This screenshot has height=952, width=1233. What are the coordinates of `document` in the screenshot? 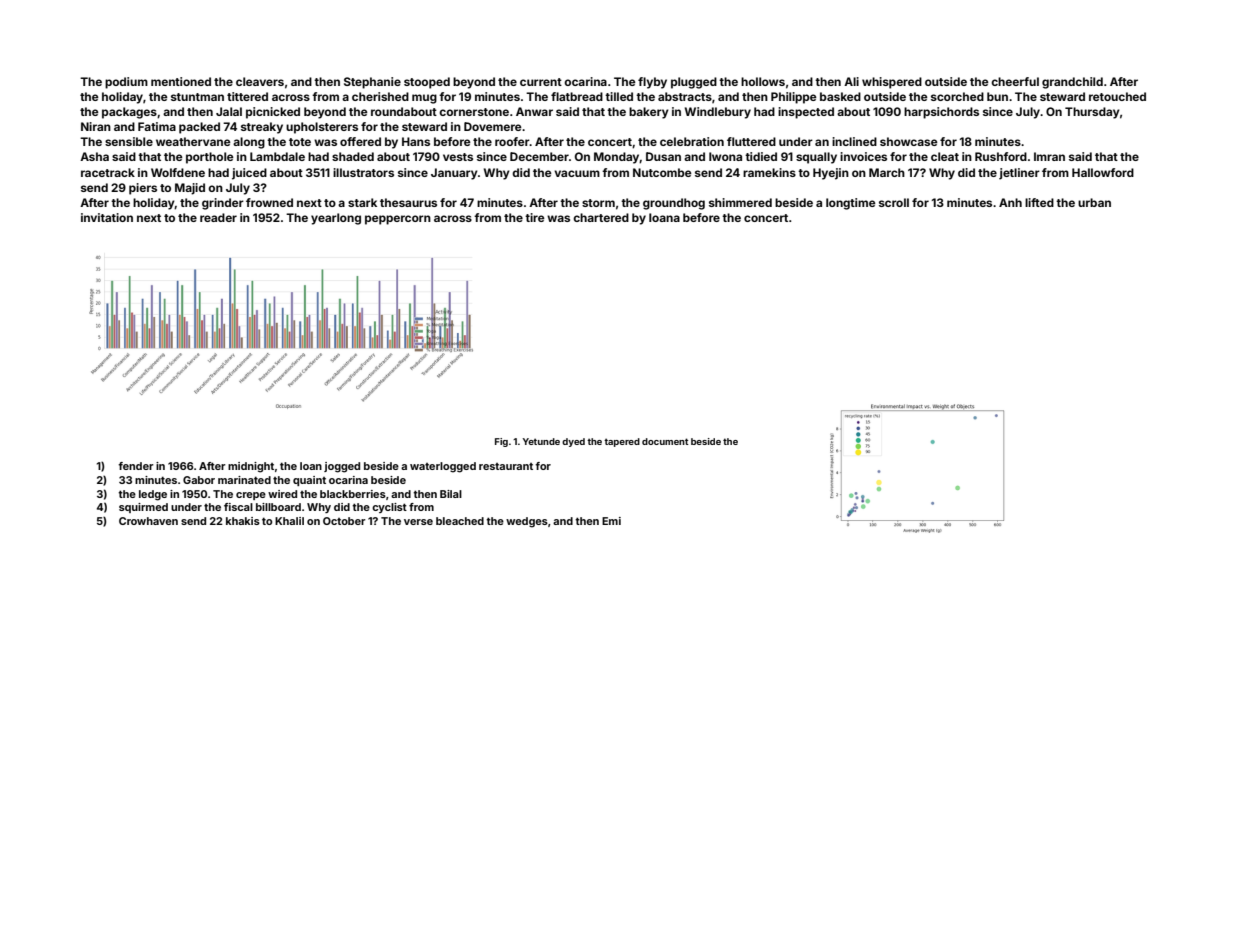 It's located at (665, 441).
